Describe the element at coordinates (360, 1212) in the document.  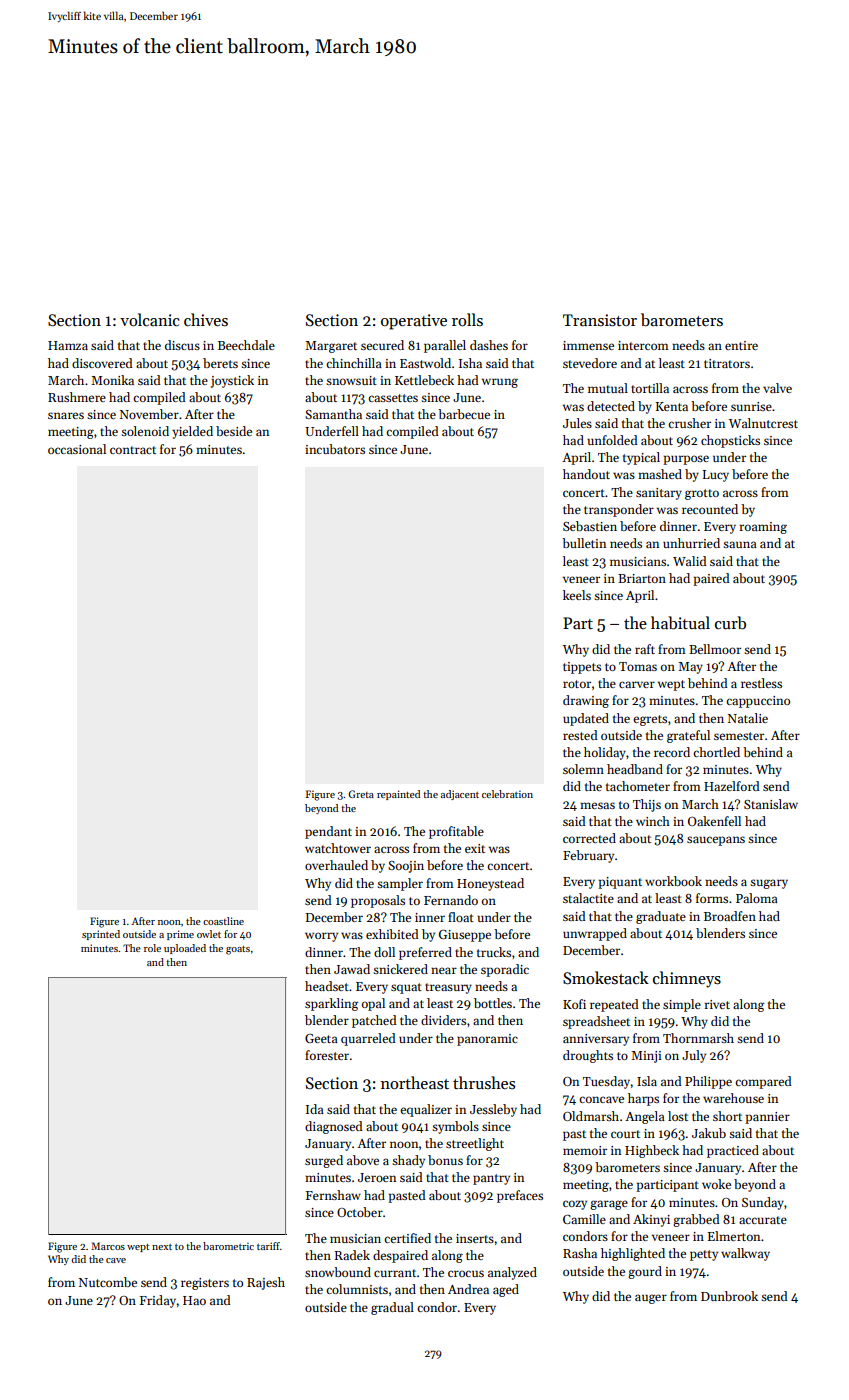
I see `October` at that location.
